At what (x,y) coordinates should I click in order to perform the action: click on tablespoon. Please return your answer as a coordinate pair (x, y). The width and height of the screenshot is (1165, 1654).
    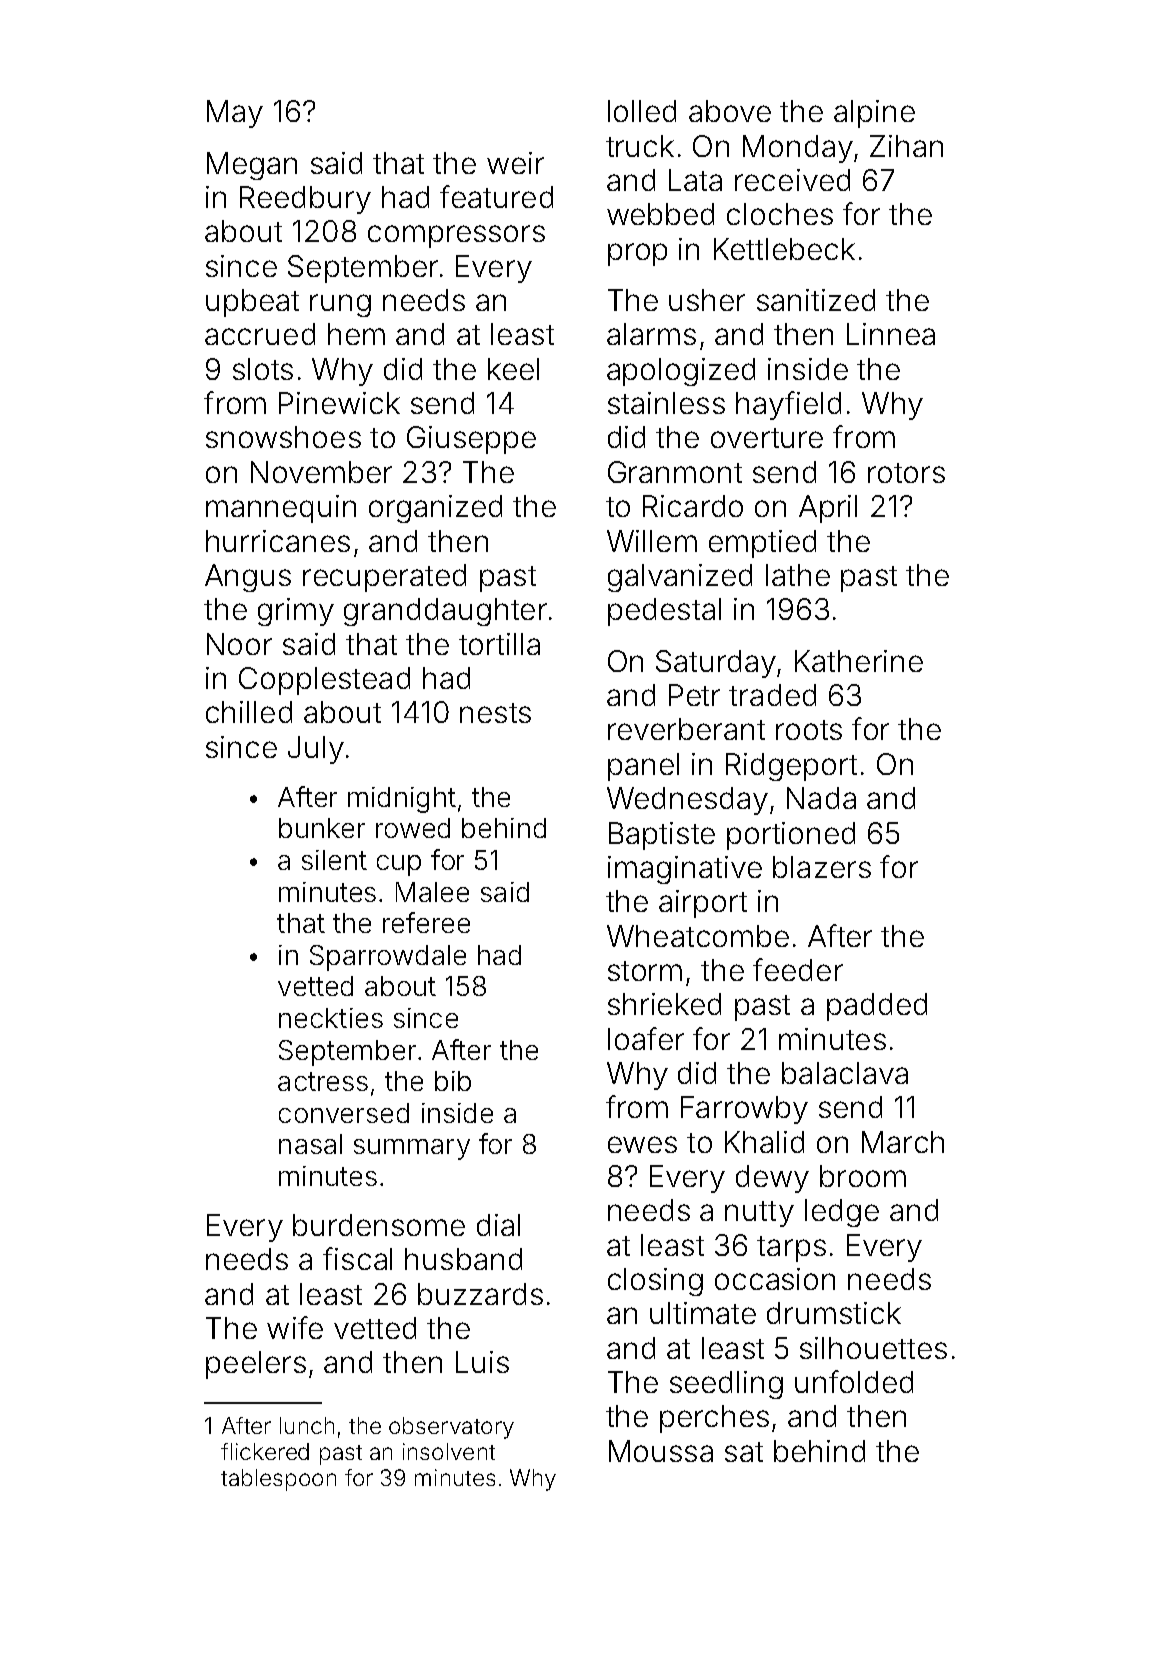
    Looking at the image, I should click on (278, 1480).
